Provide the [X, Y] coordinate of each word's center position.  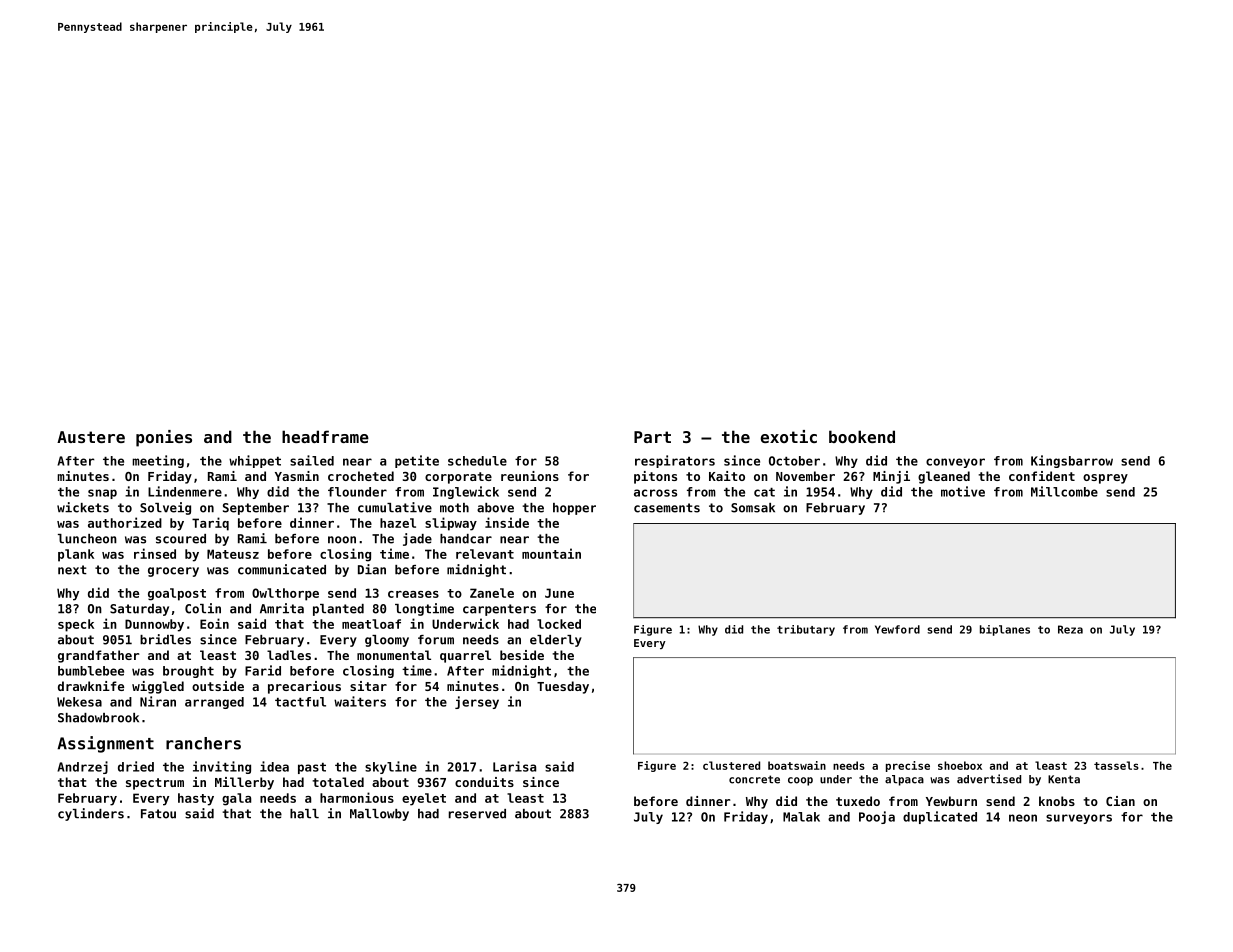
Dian [372, 569]
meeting [158, 461]
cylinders [91, 814]
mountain [551, 553]
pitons [655, 477]
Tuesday [563, 687]
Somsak [753, 508]
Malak [801, 817]
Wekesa [79, 702]
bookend [862, 436]
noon [342, 540]
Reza [1070, 629]
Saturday [139, 610]
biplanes [1005, 630]
